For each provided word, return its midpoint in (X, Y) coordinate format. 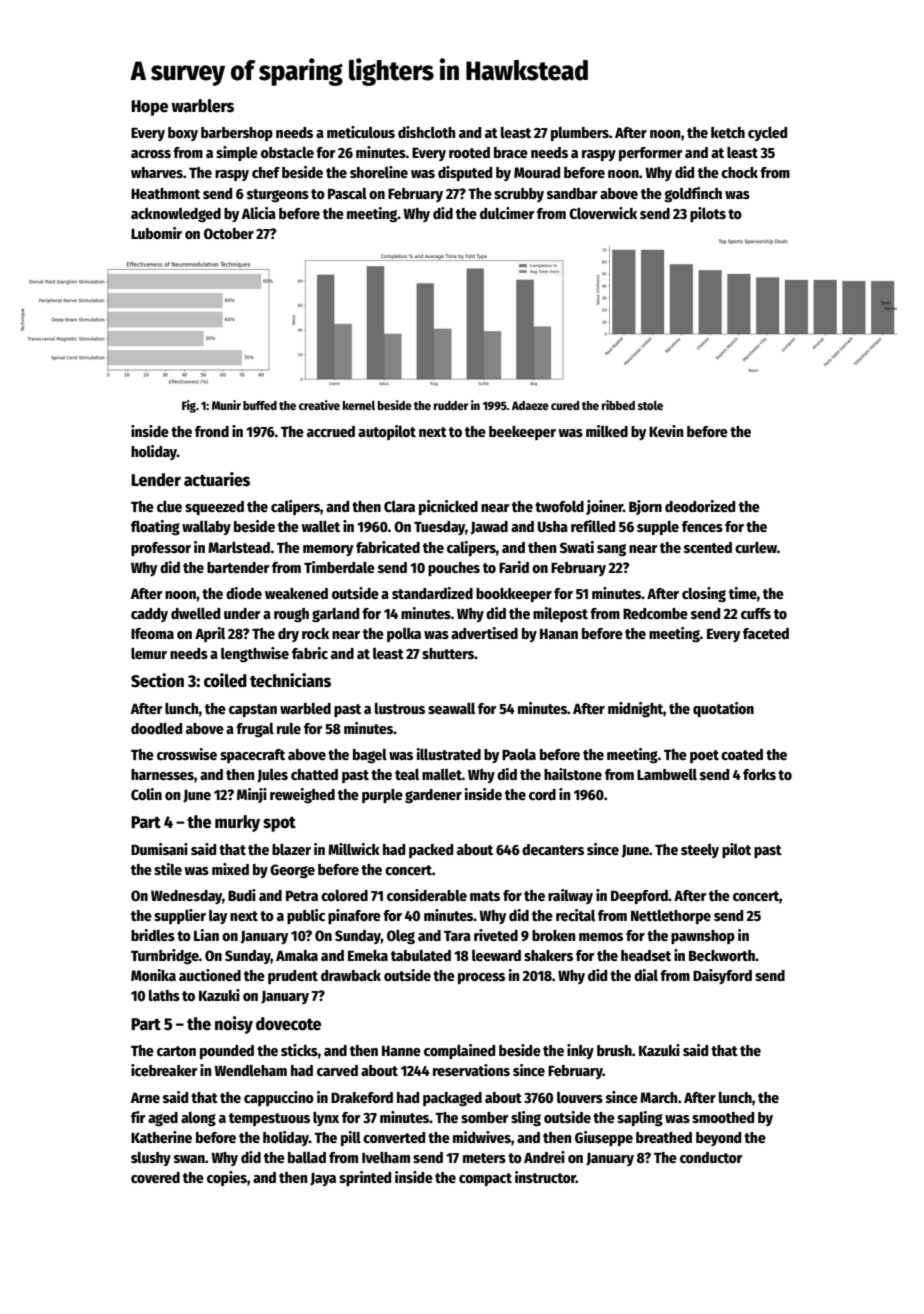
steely (700, 851)
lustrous (400, 708)
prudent (293, 977)
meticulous (361, 132)
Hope (149, 108)
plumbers (580, 134)
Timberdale (339, 567)
